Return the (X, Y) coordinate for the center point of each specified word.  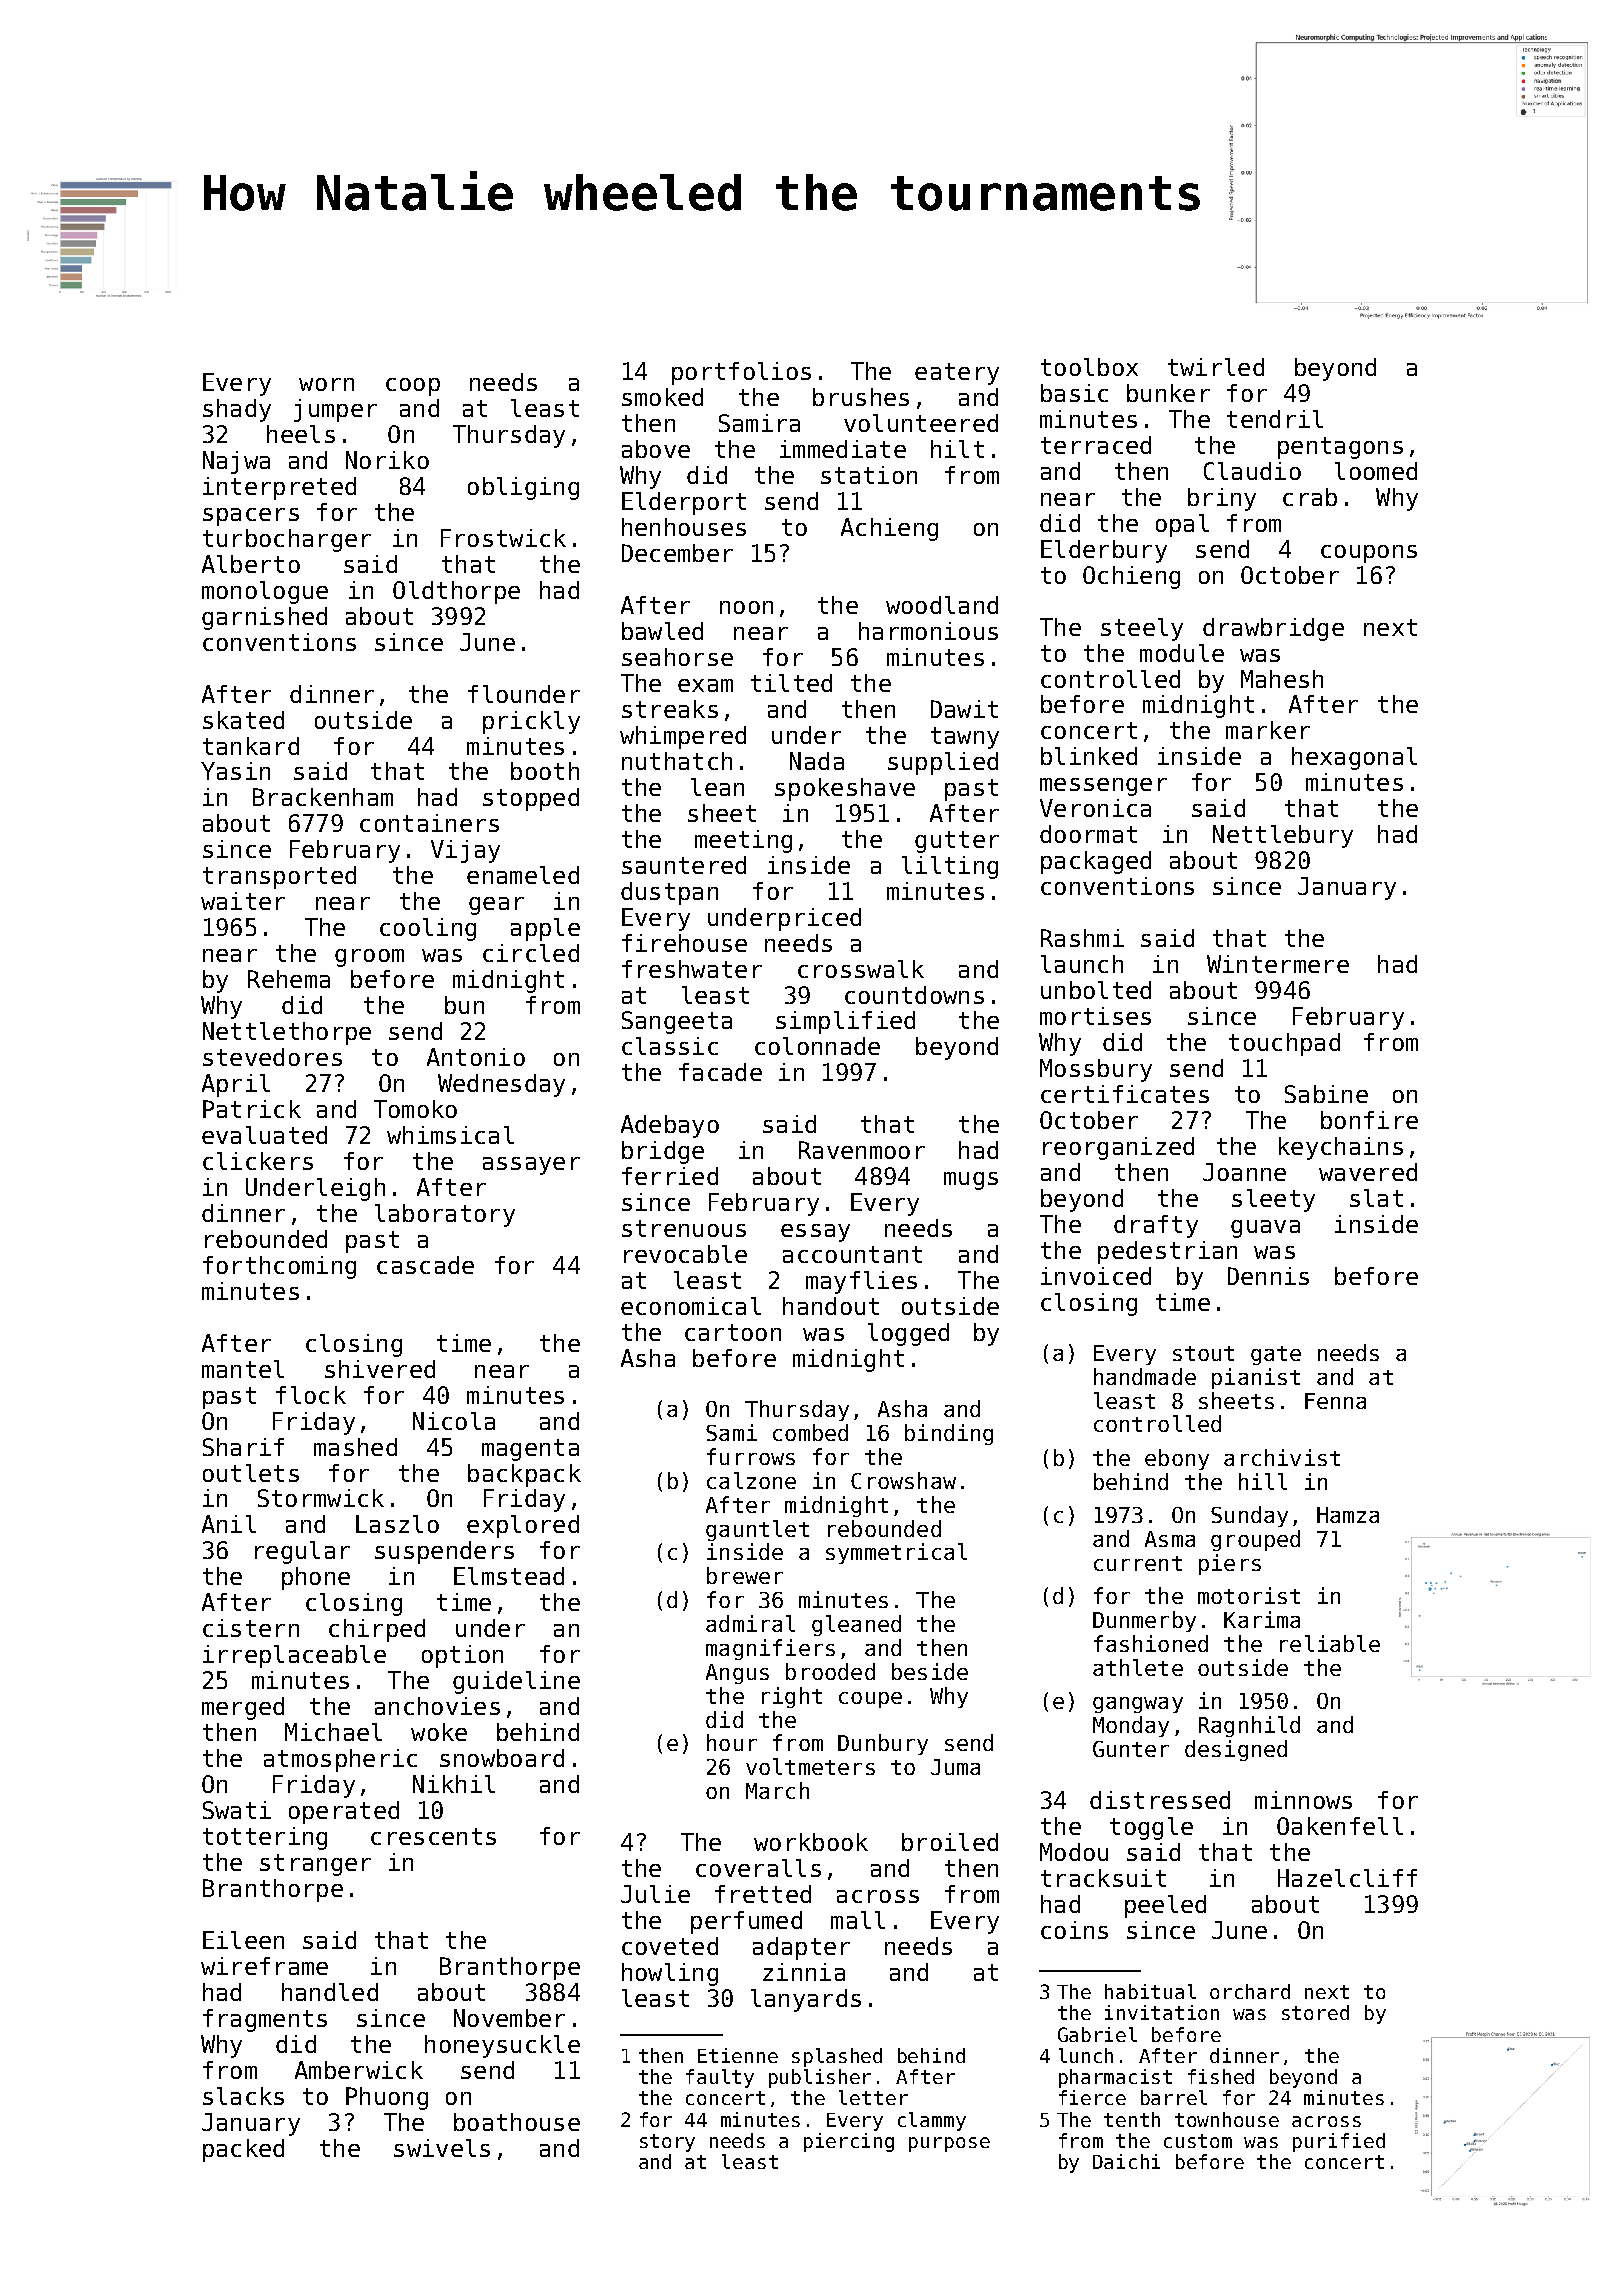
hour (732, 1742)
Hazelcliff (1347, 1878)
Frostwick (503, 538)
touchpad (1284, 1044)
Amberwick (359, 2070)
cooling (428, 929)
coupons (1369, 554)
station (869, 475)
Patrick (252, 1109)
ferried (670, 1176)
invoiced (1096, 1276)
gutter (957, 842)
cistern (251, 1628)
